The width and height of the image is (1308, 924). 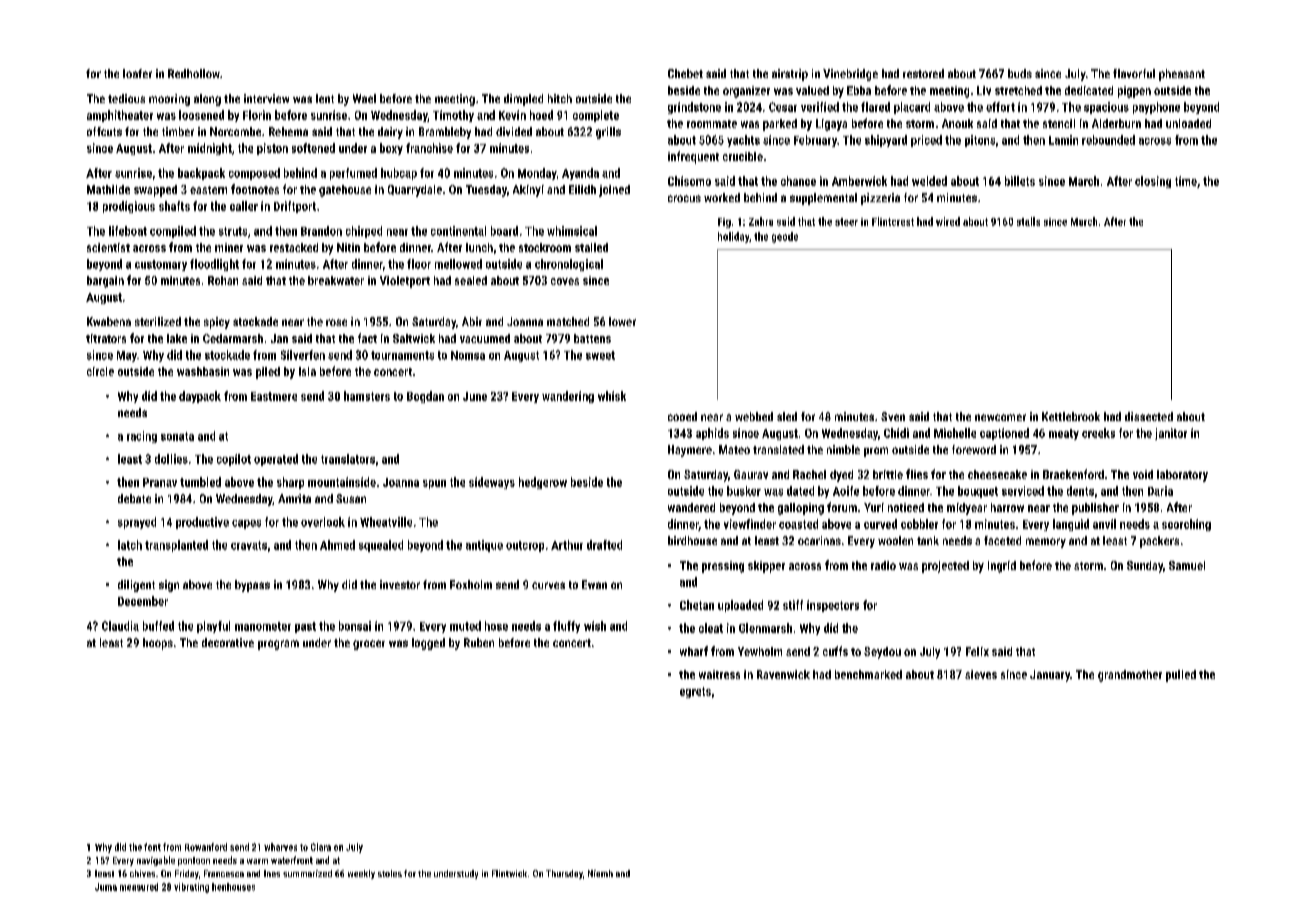 What do you see at coordinates (600, 873) in the image?
I see `Niamh` at bounding box center [600, 873].
